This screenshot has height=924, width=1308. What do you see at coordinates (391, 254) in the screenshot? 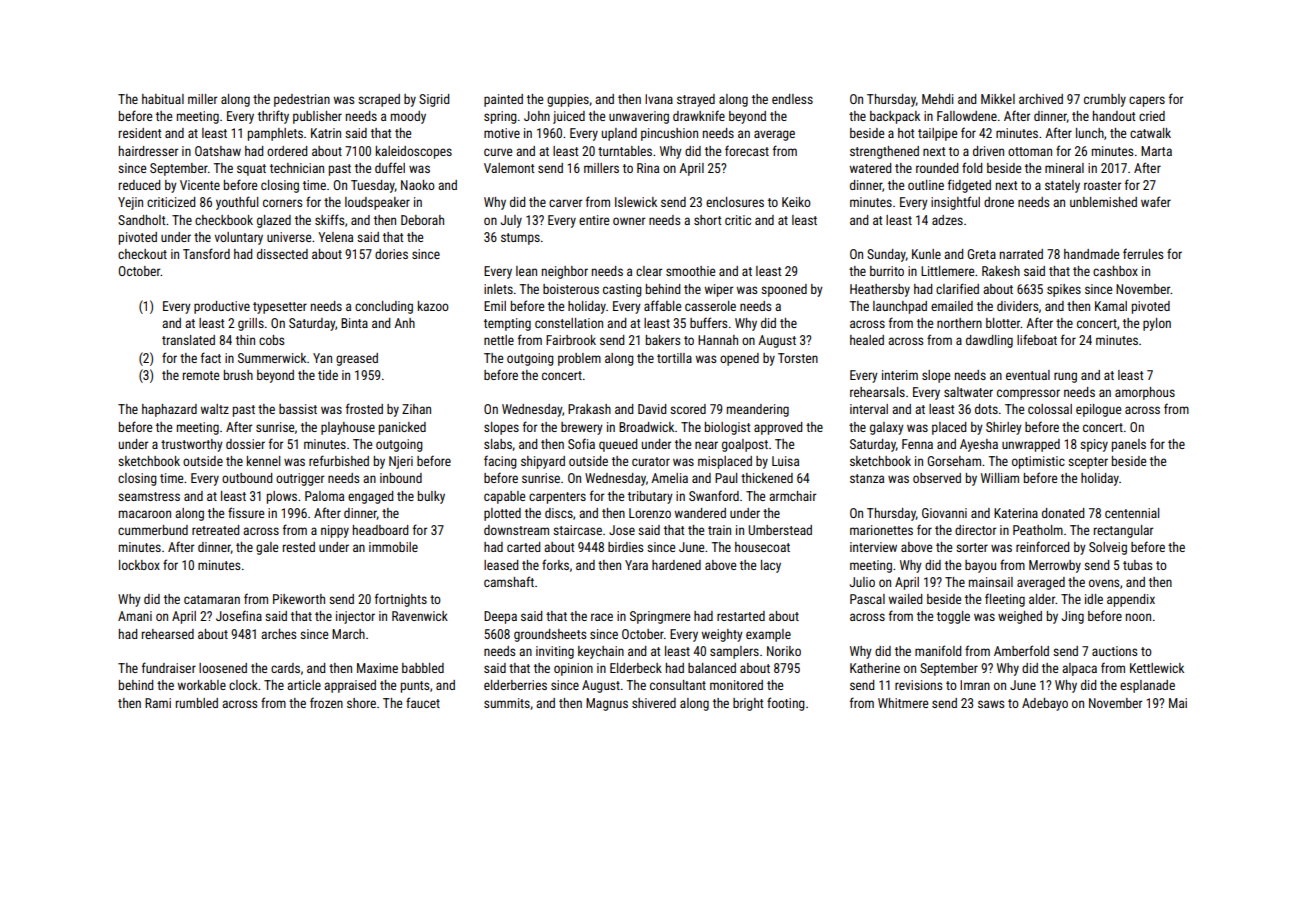
I see `dories` at bounding box center [391, 254].
